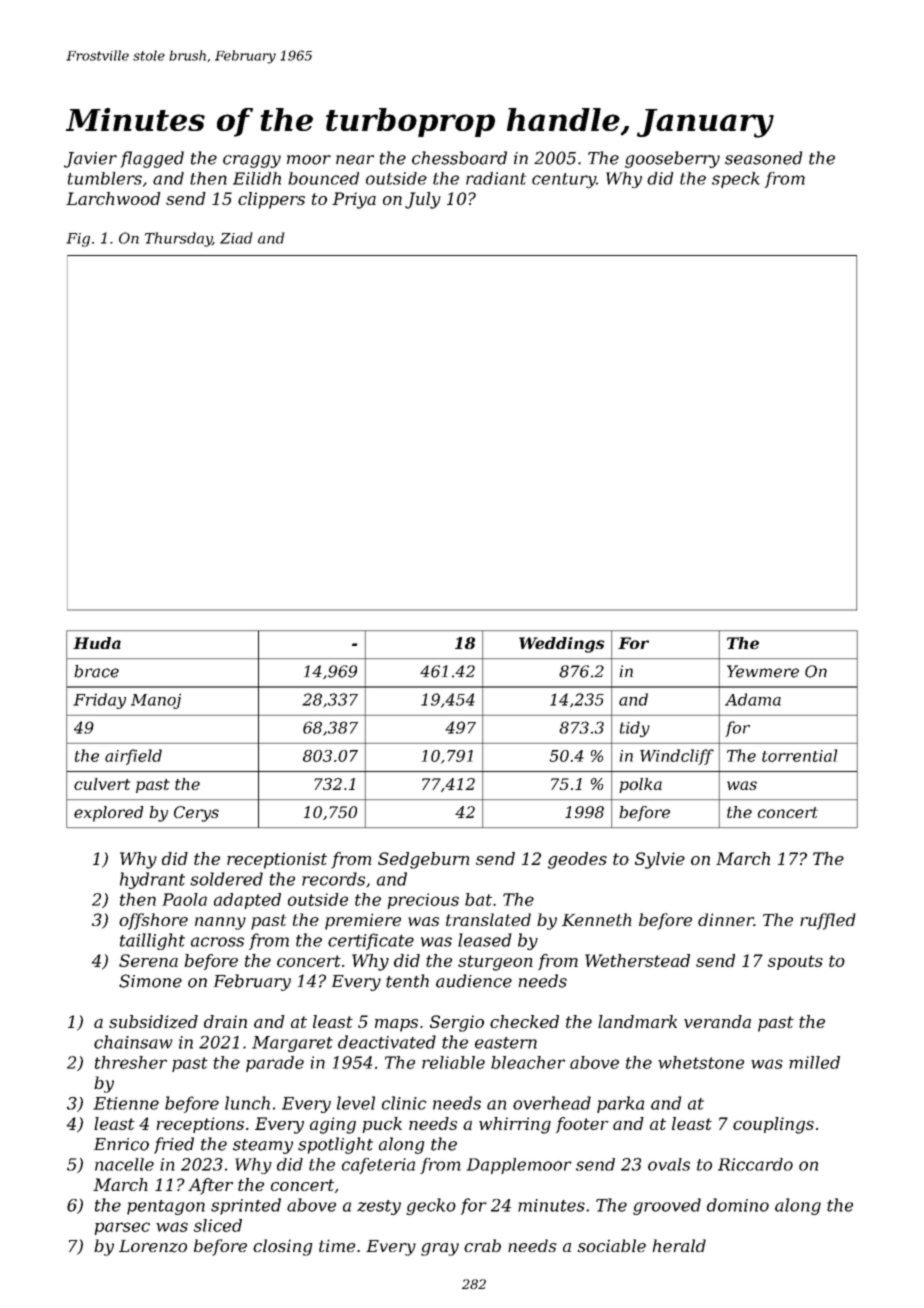 The image size is (924, 1308). What do you see at coordinates (423, 200) in the screenshot?
I see `July` at bounding box center [423, 200].
